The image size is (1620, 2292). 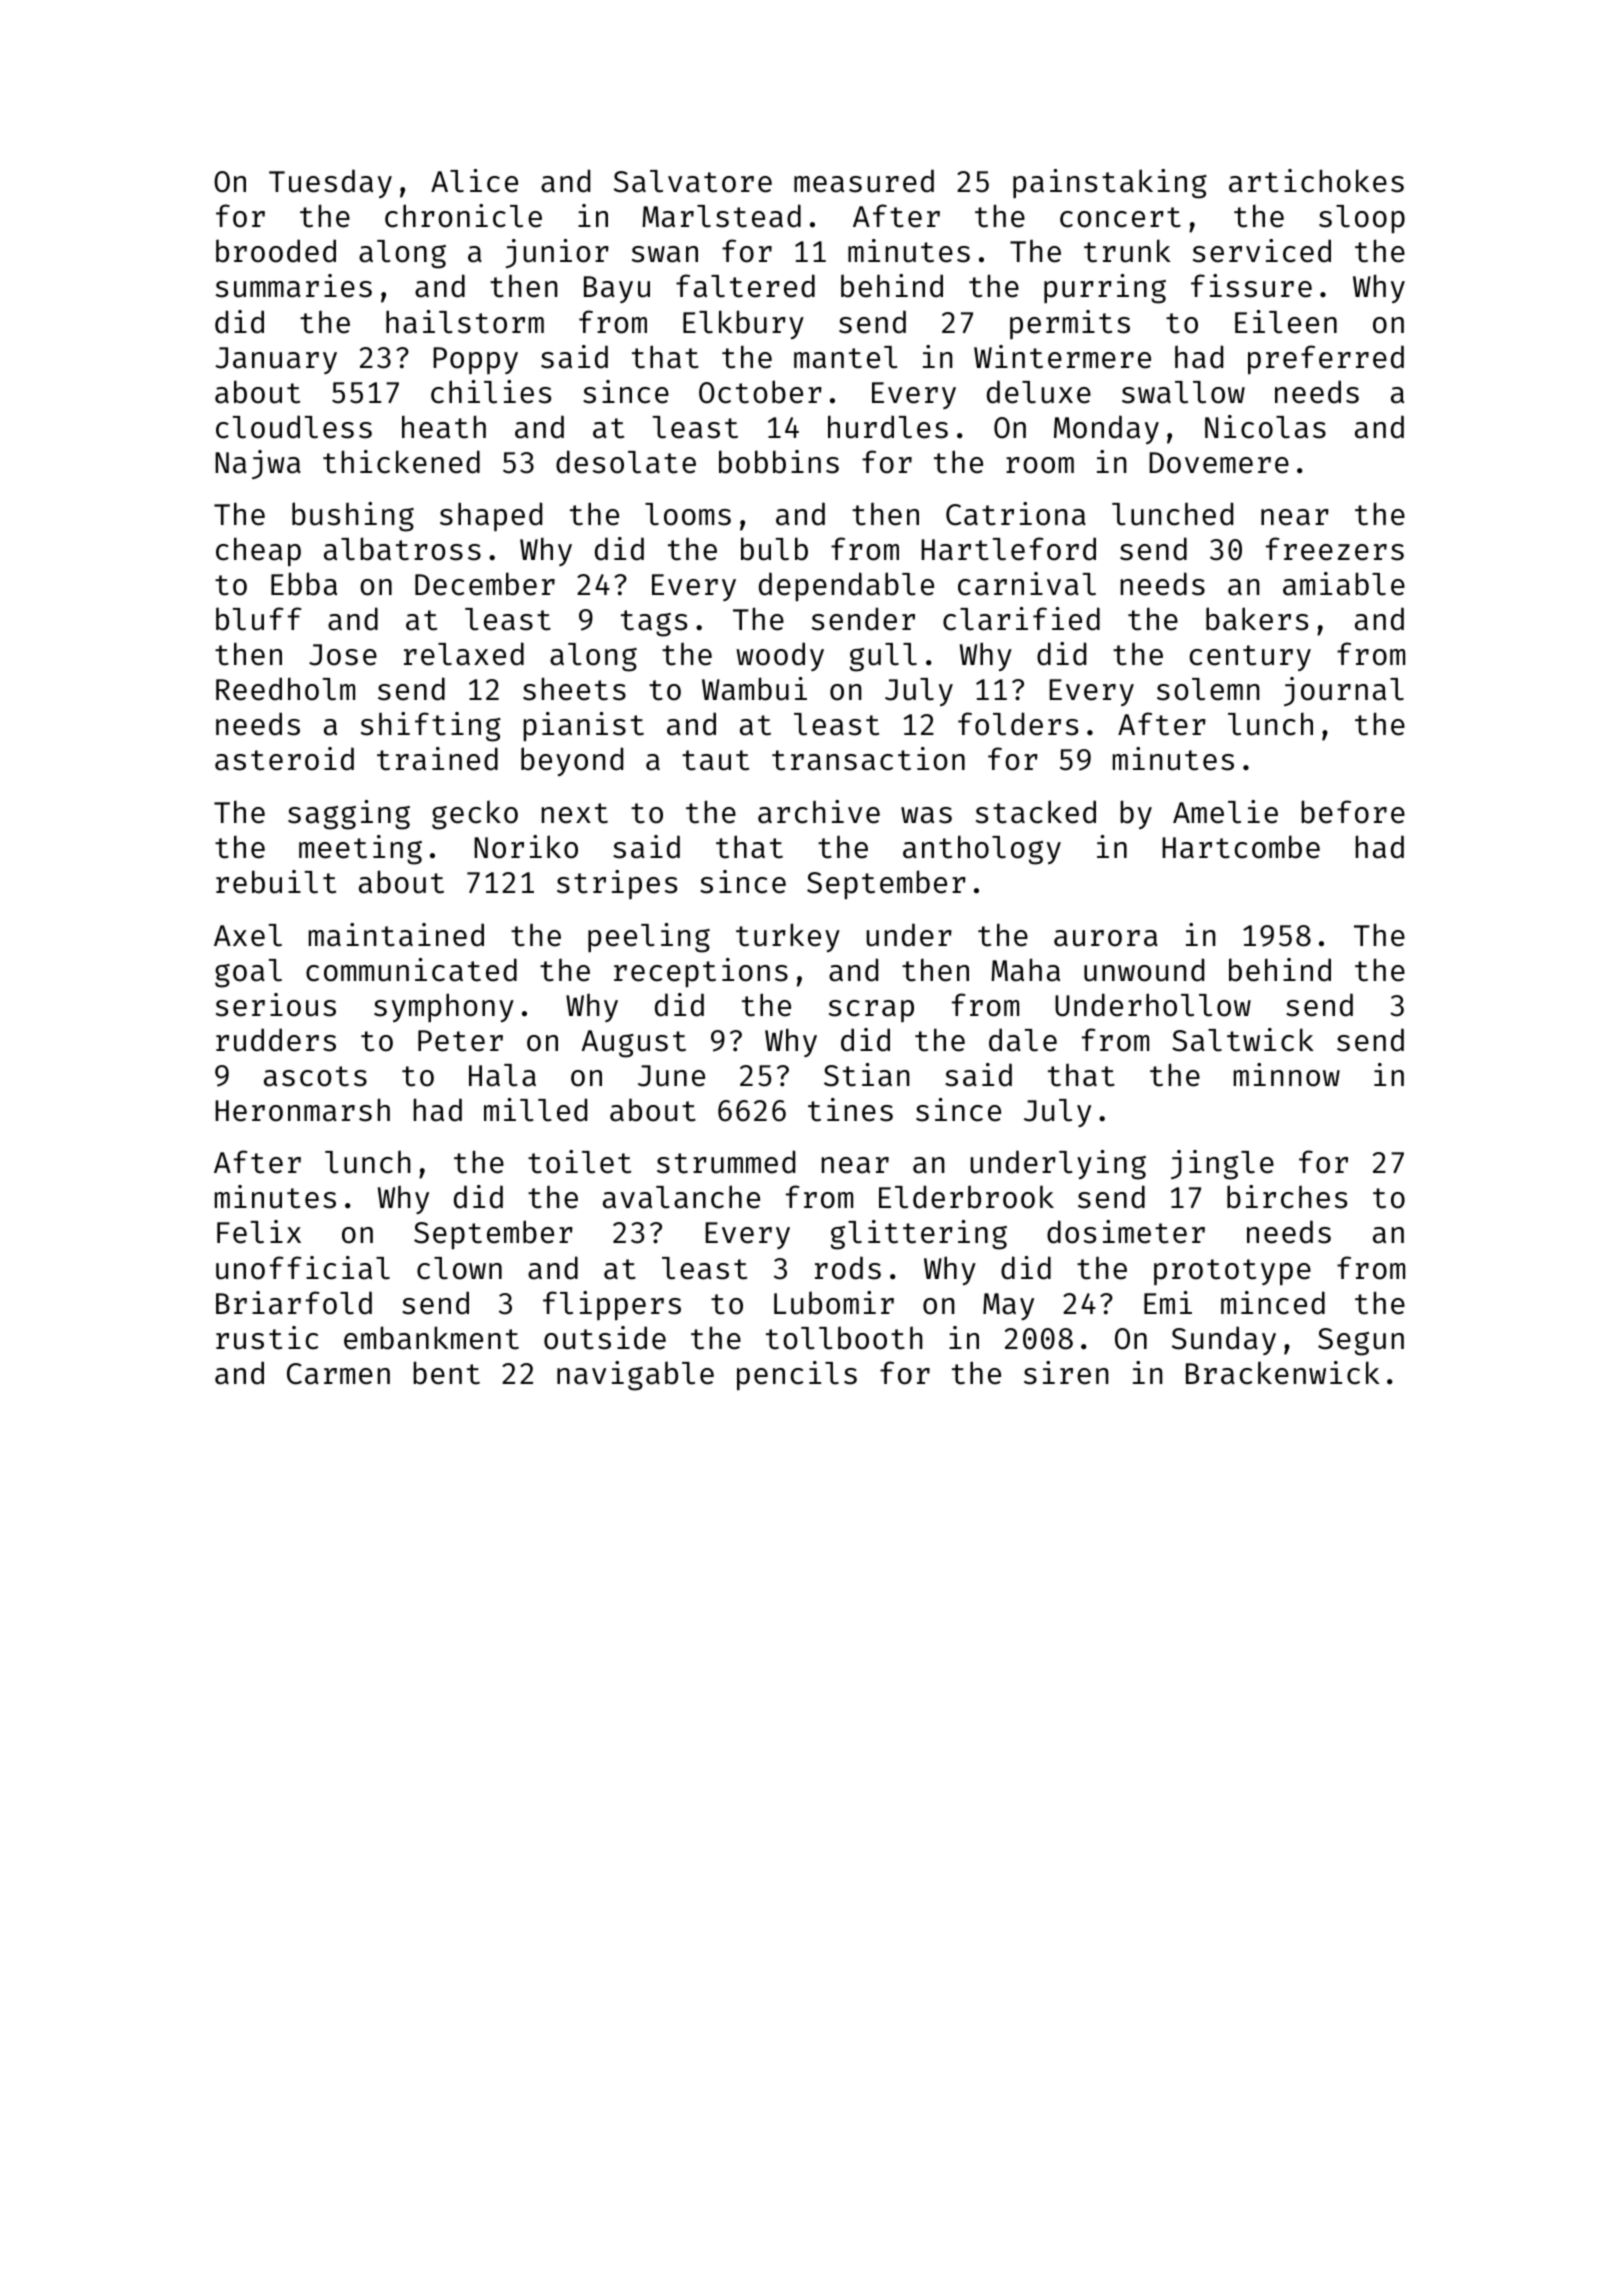 What do you see at coordinates (693, 181) in the screenshot?
I see `Salvatore` at bounding box center [693, 181].
